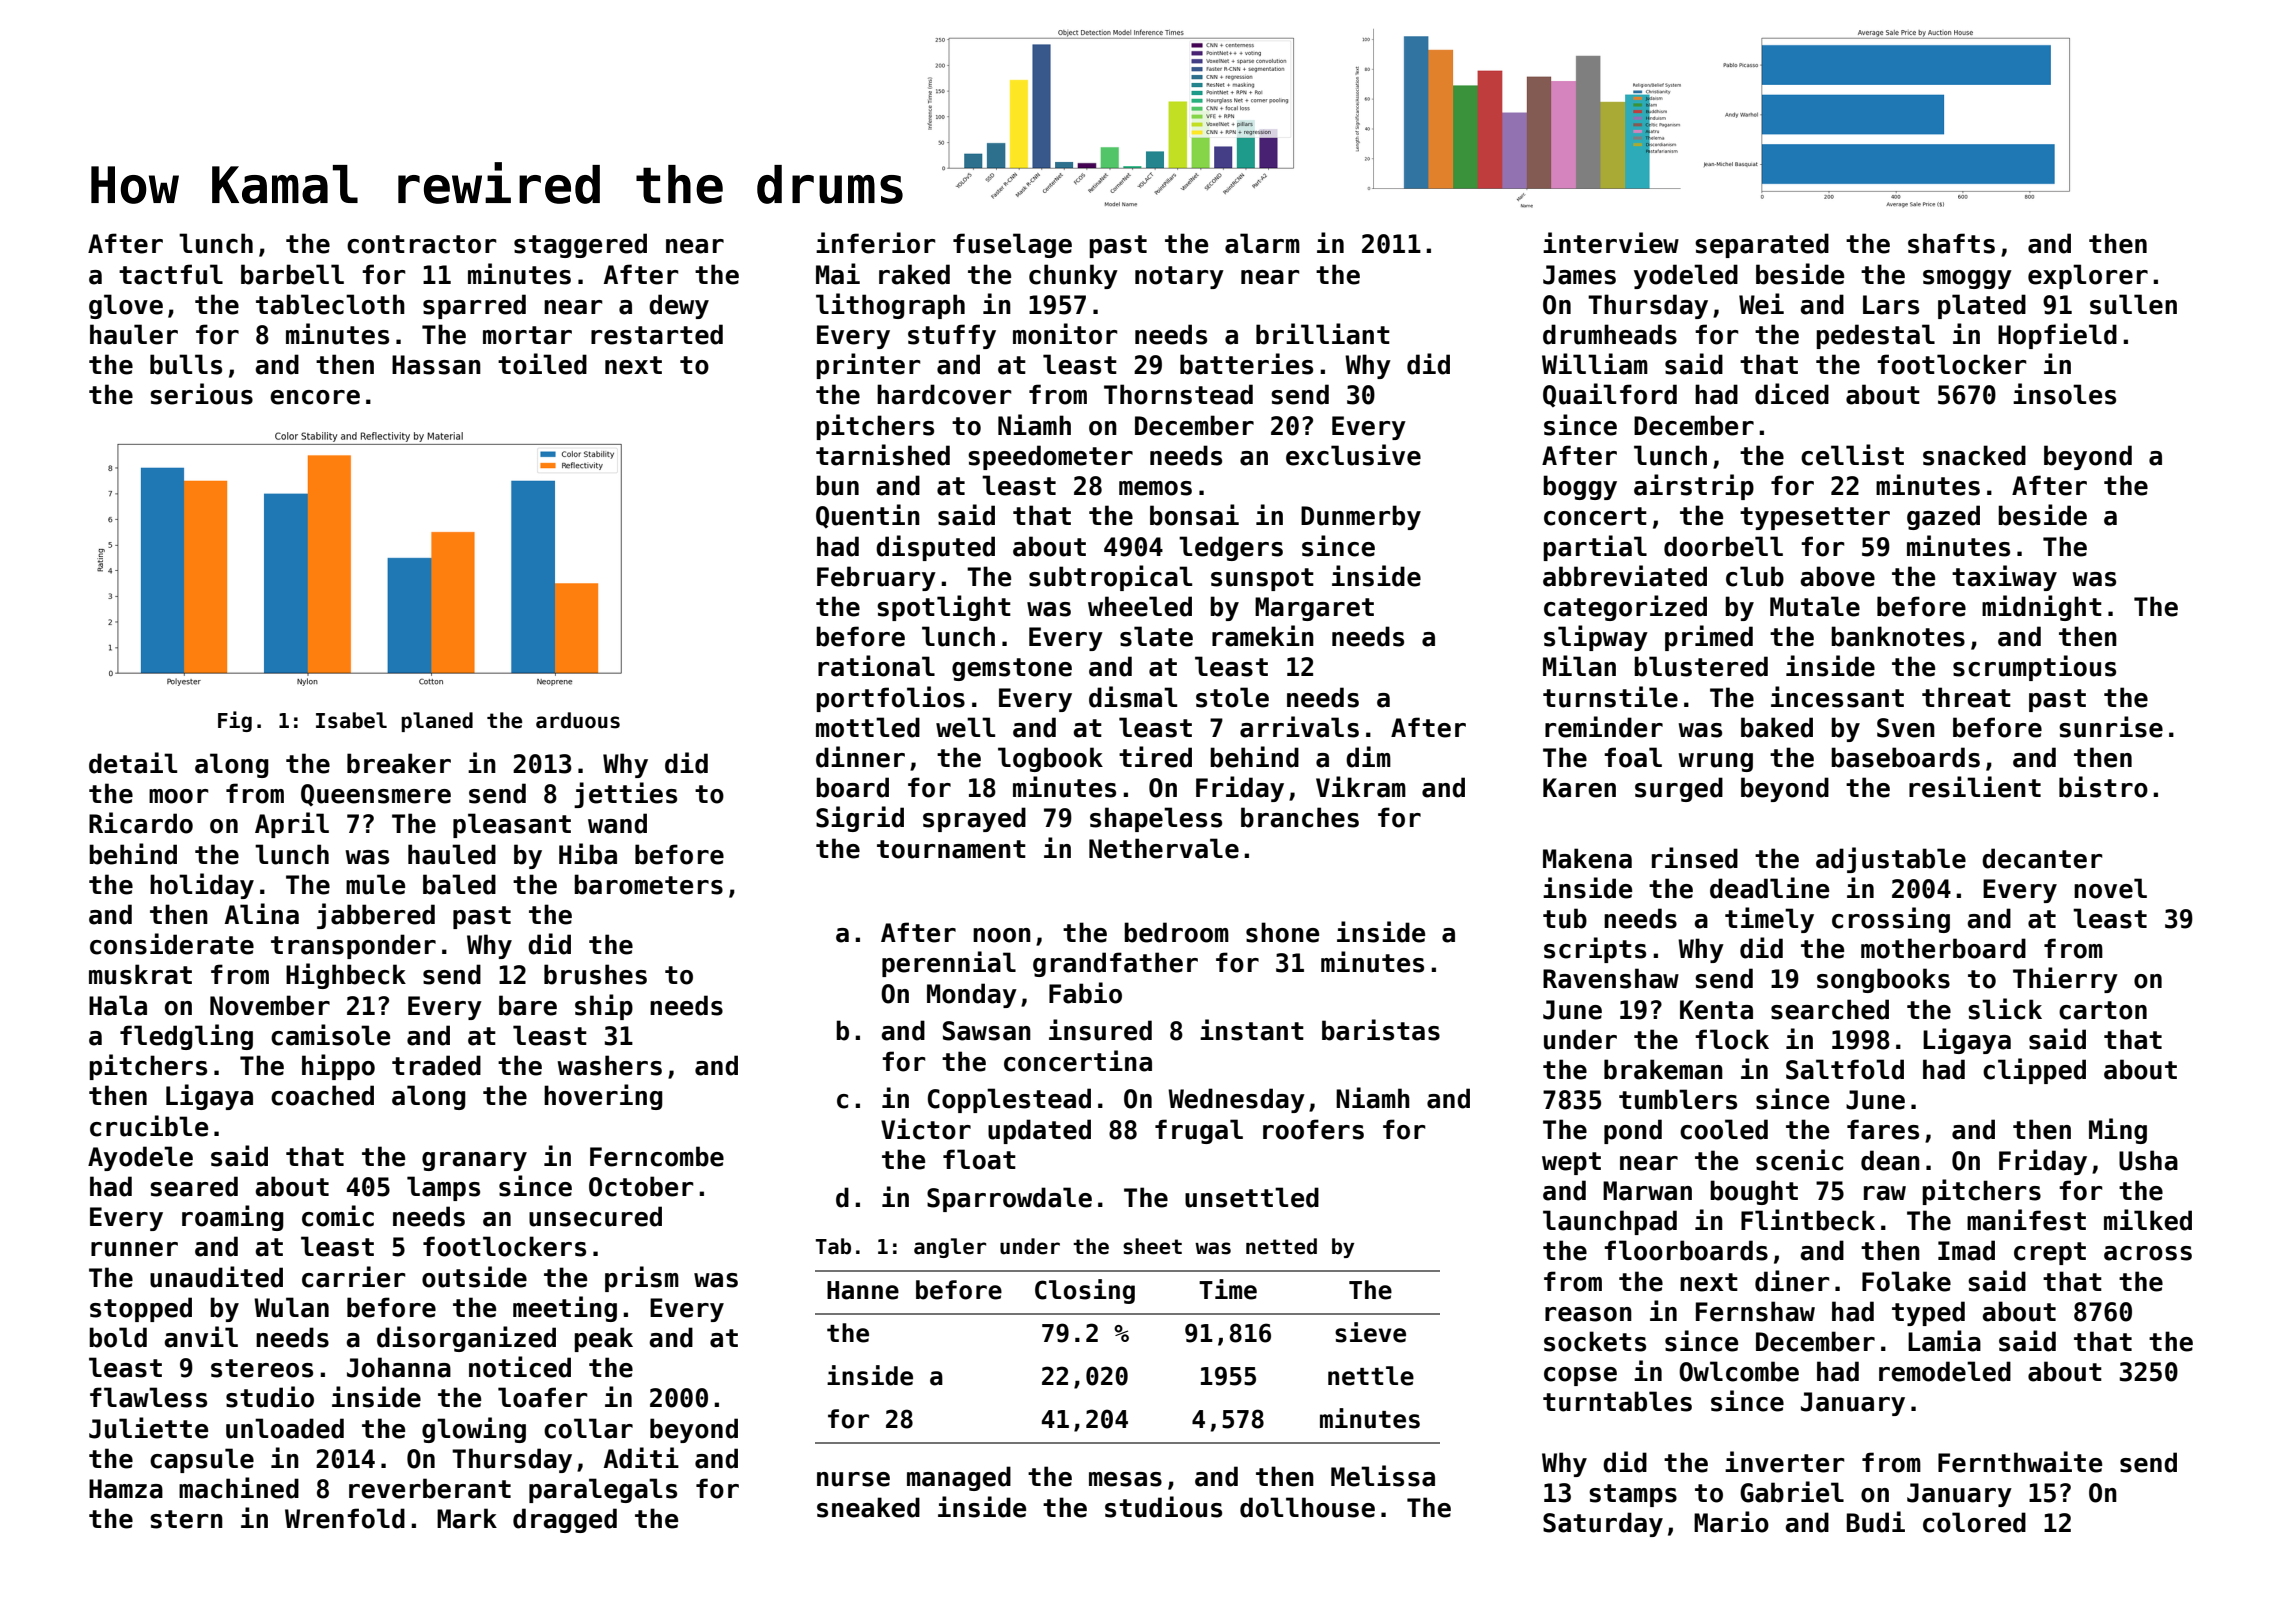 This image has width=2292, height=1620. I want to click on nurse, so click(853, 1479).
